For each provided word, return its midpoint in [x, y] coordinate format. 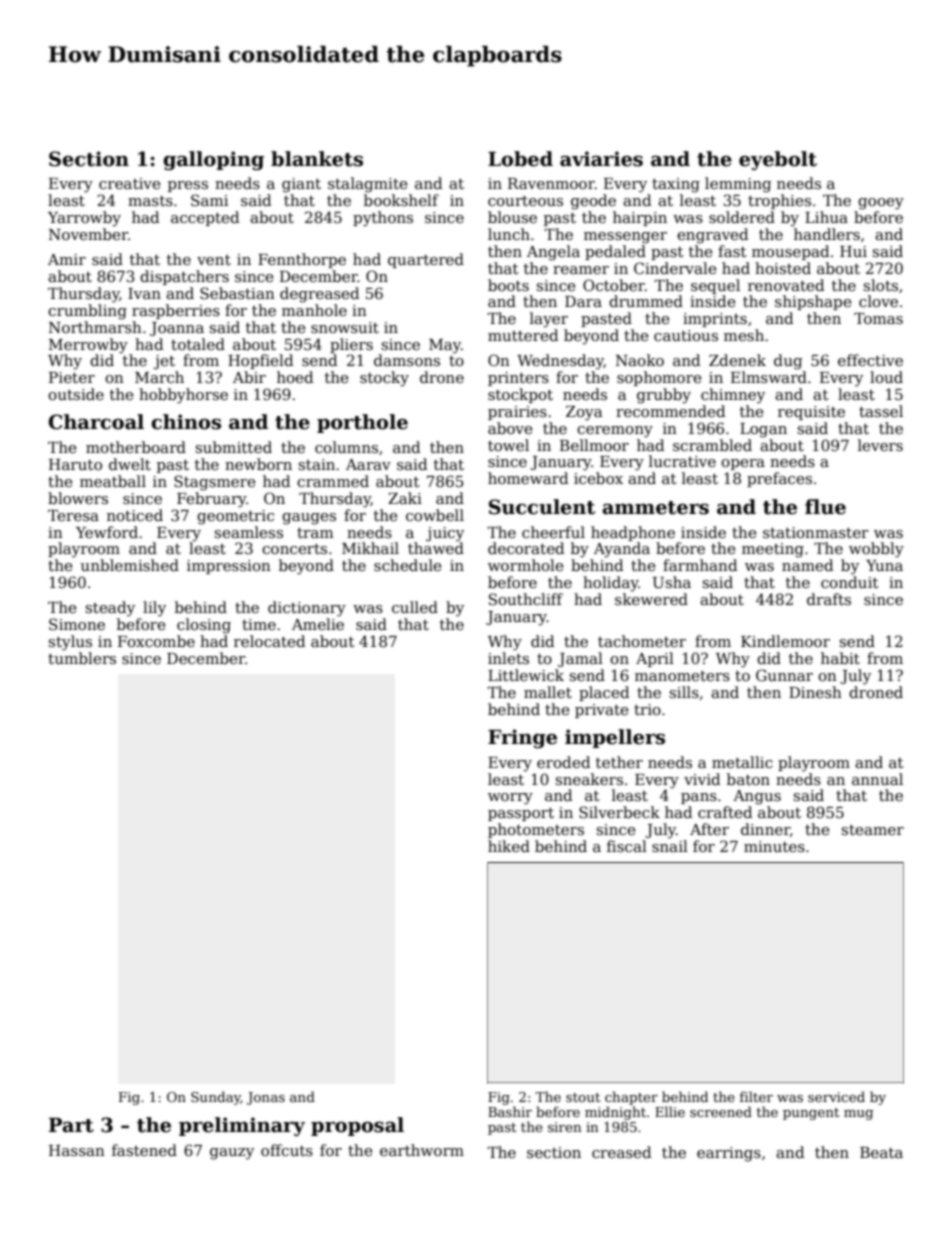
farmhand [700, 565]
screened [721, 1111]
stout [583, 1097]
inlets [508, 658]
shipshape [813, 302]
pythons [383, 219]
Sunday [216, 1098]
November [88, 234]
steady [110, 609]
